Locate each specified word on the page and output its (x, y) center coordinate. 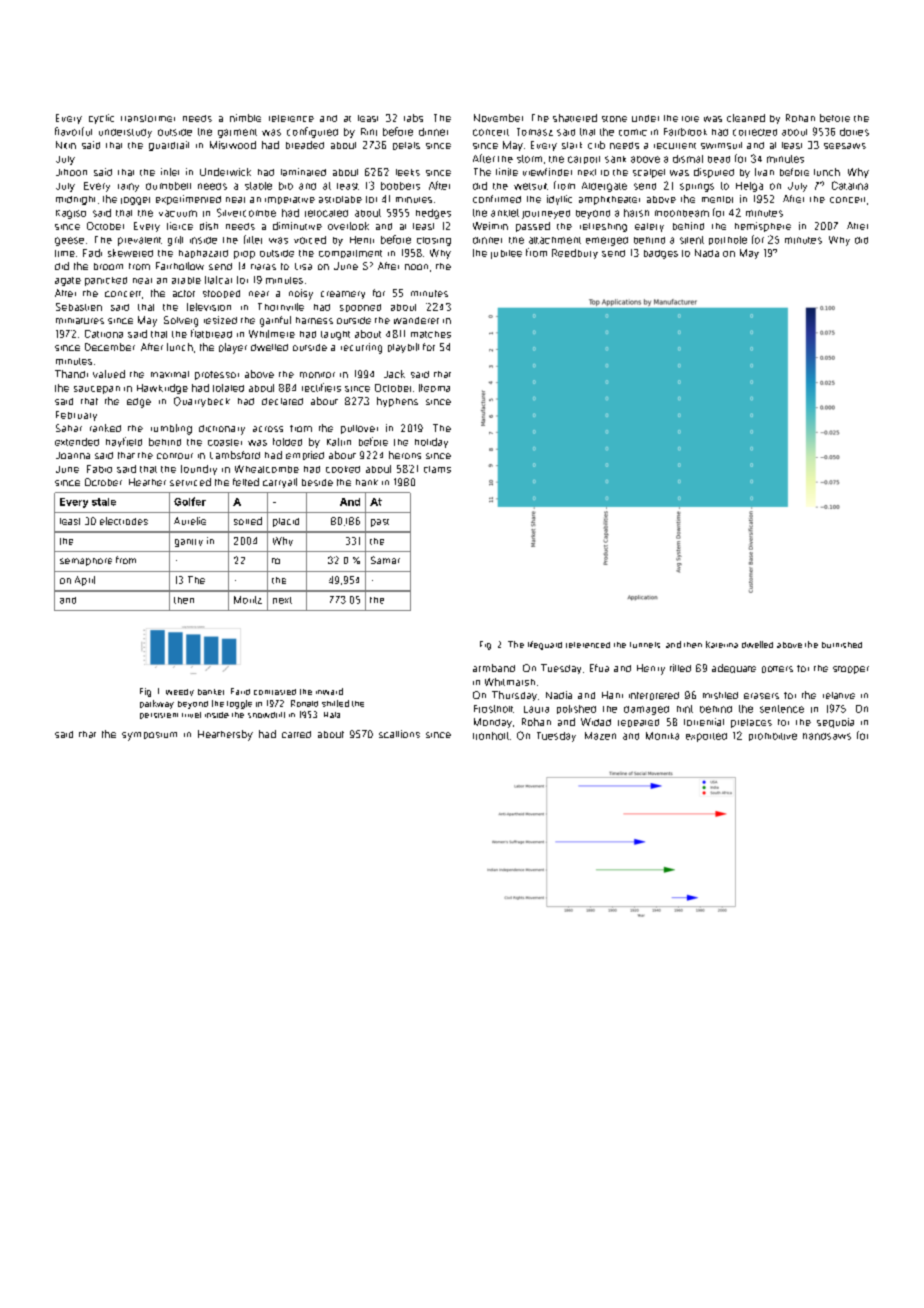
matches (431, 334)
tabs (413, 118)
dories (854, 132)
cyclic (101, 119)
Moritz (248, 600)
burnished (842, 645)
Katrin (339, 442)
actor (184, 293)
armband (494, 668)
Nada (707, 253)
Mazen (600, 736)
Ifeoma (434, 388)
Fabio (99, 469)
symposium (149, 736)
